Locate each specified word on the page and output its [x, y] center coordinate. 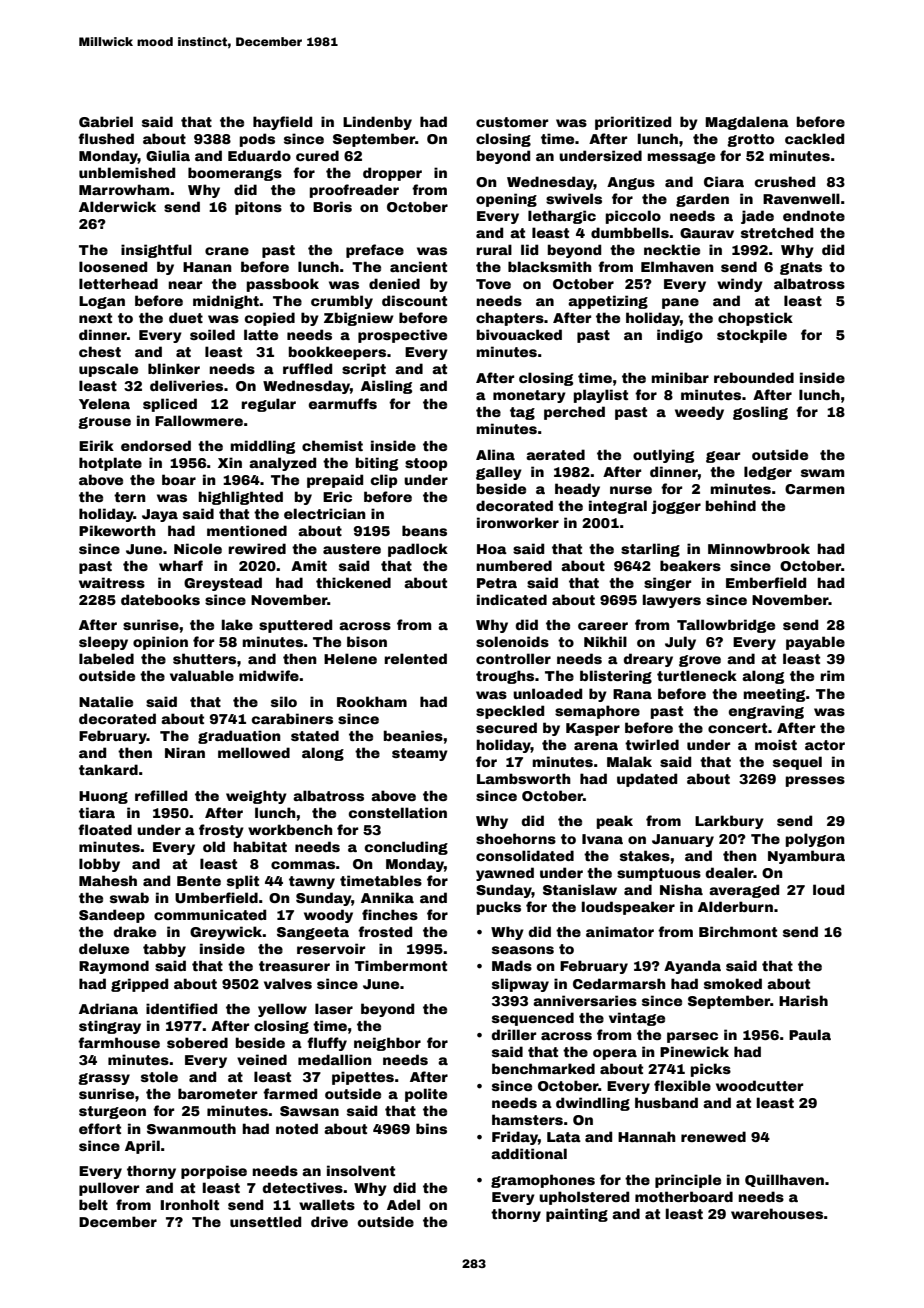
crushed [785, 181]
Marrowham [124, 189]
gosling [760, 413]
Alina [495, 454]
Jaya [160, 515]
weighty [256, 797]
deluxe [104, 948]
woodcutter [759, 1085]
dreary [648, 660]
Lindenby [377, 123]
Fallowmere [199, 420]
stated [315, 735]
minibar [680, 377]
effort [100, 1128]
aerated [555, 454]
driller [513, 1034]
